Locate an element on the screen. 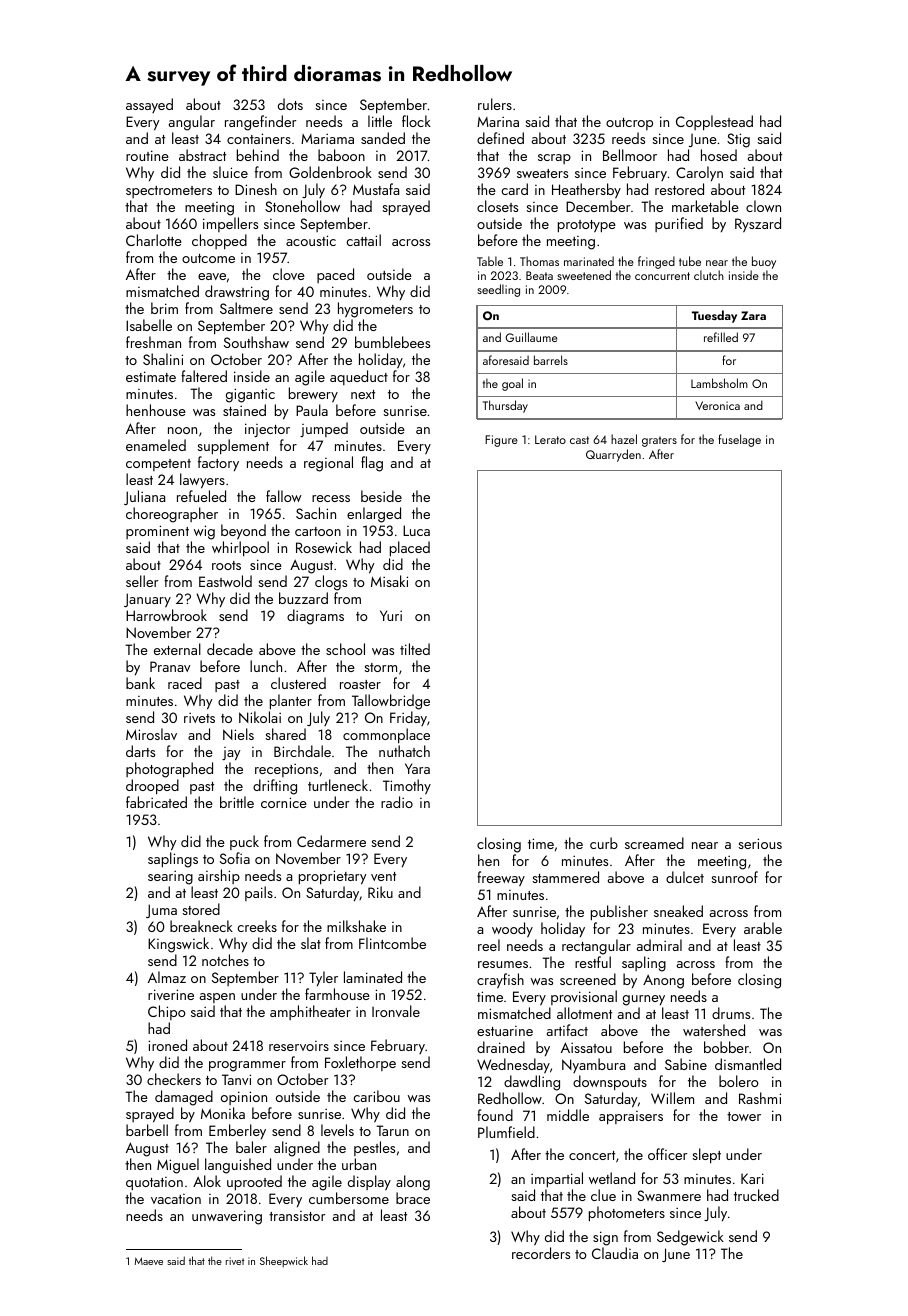 Image resolution: width=908 pixels, height=1316 pixels. Maeve is located at coordinates (148, 1261).
